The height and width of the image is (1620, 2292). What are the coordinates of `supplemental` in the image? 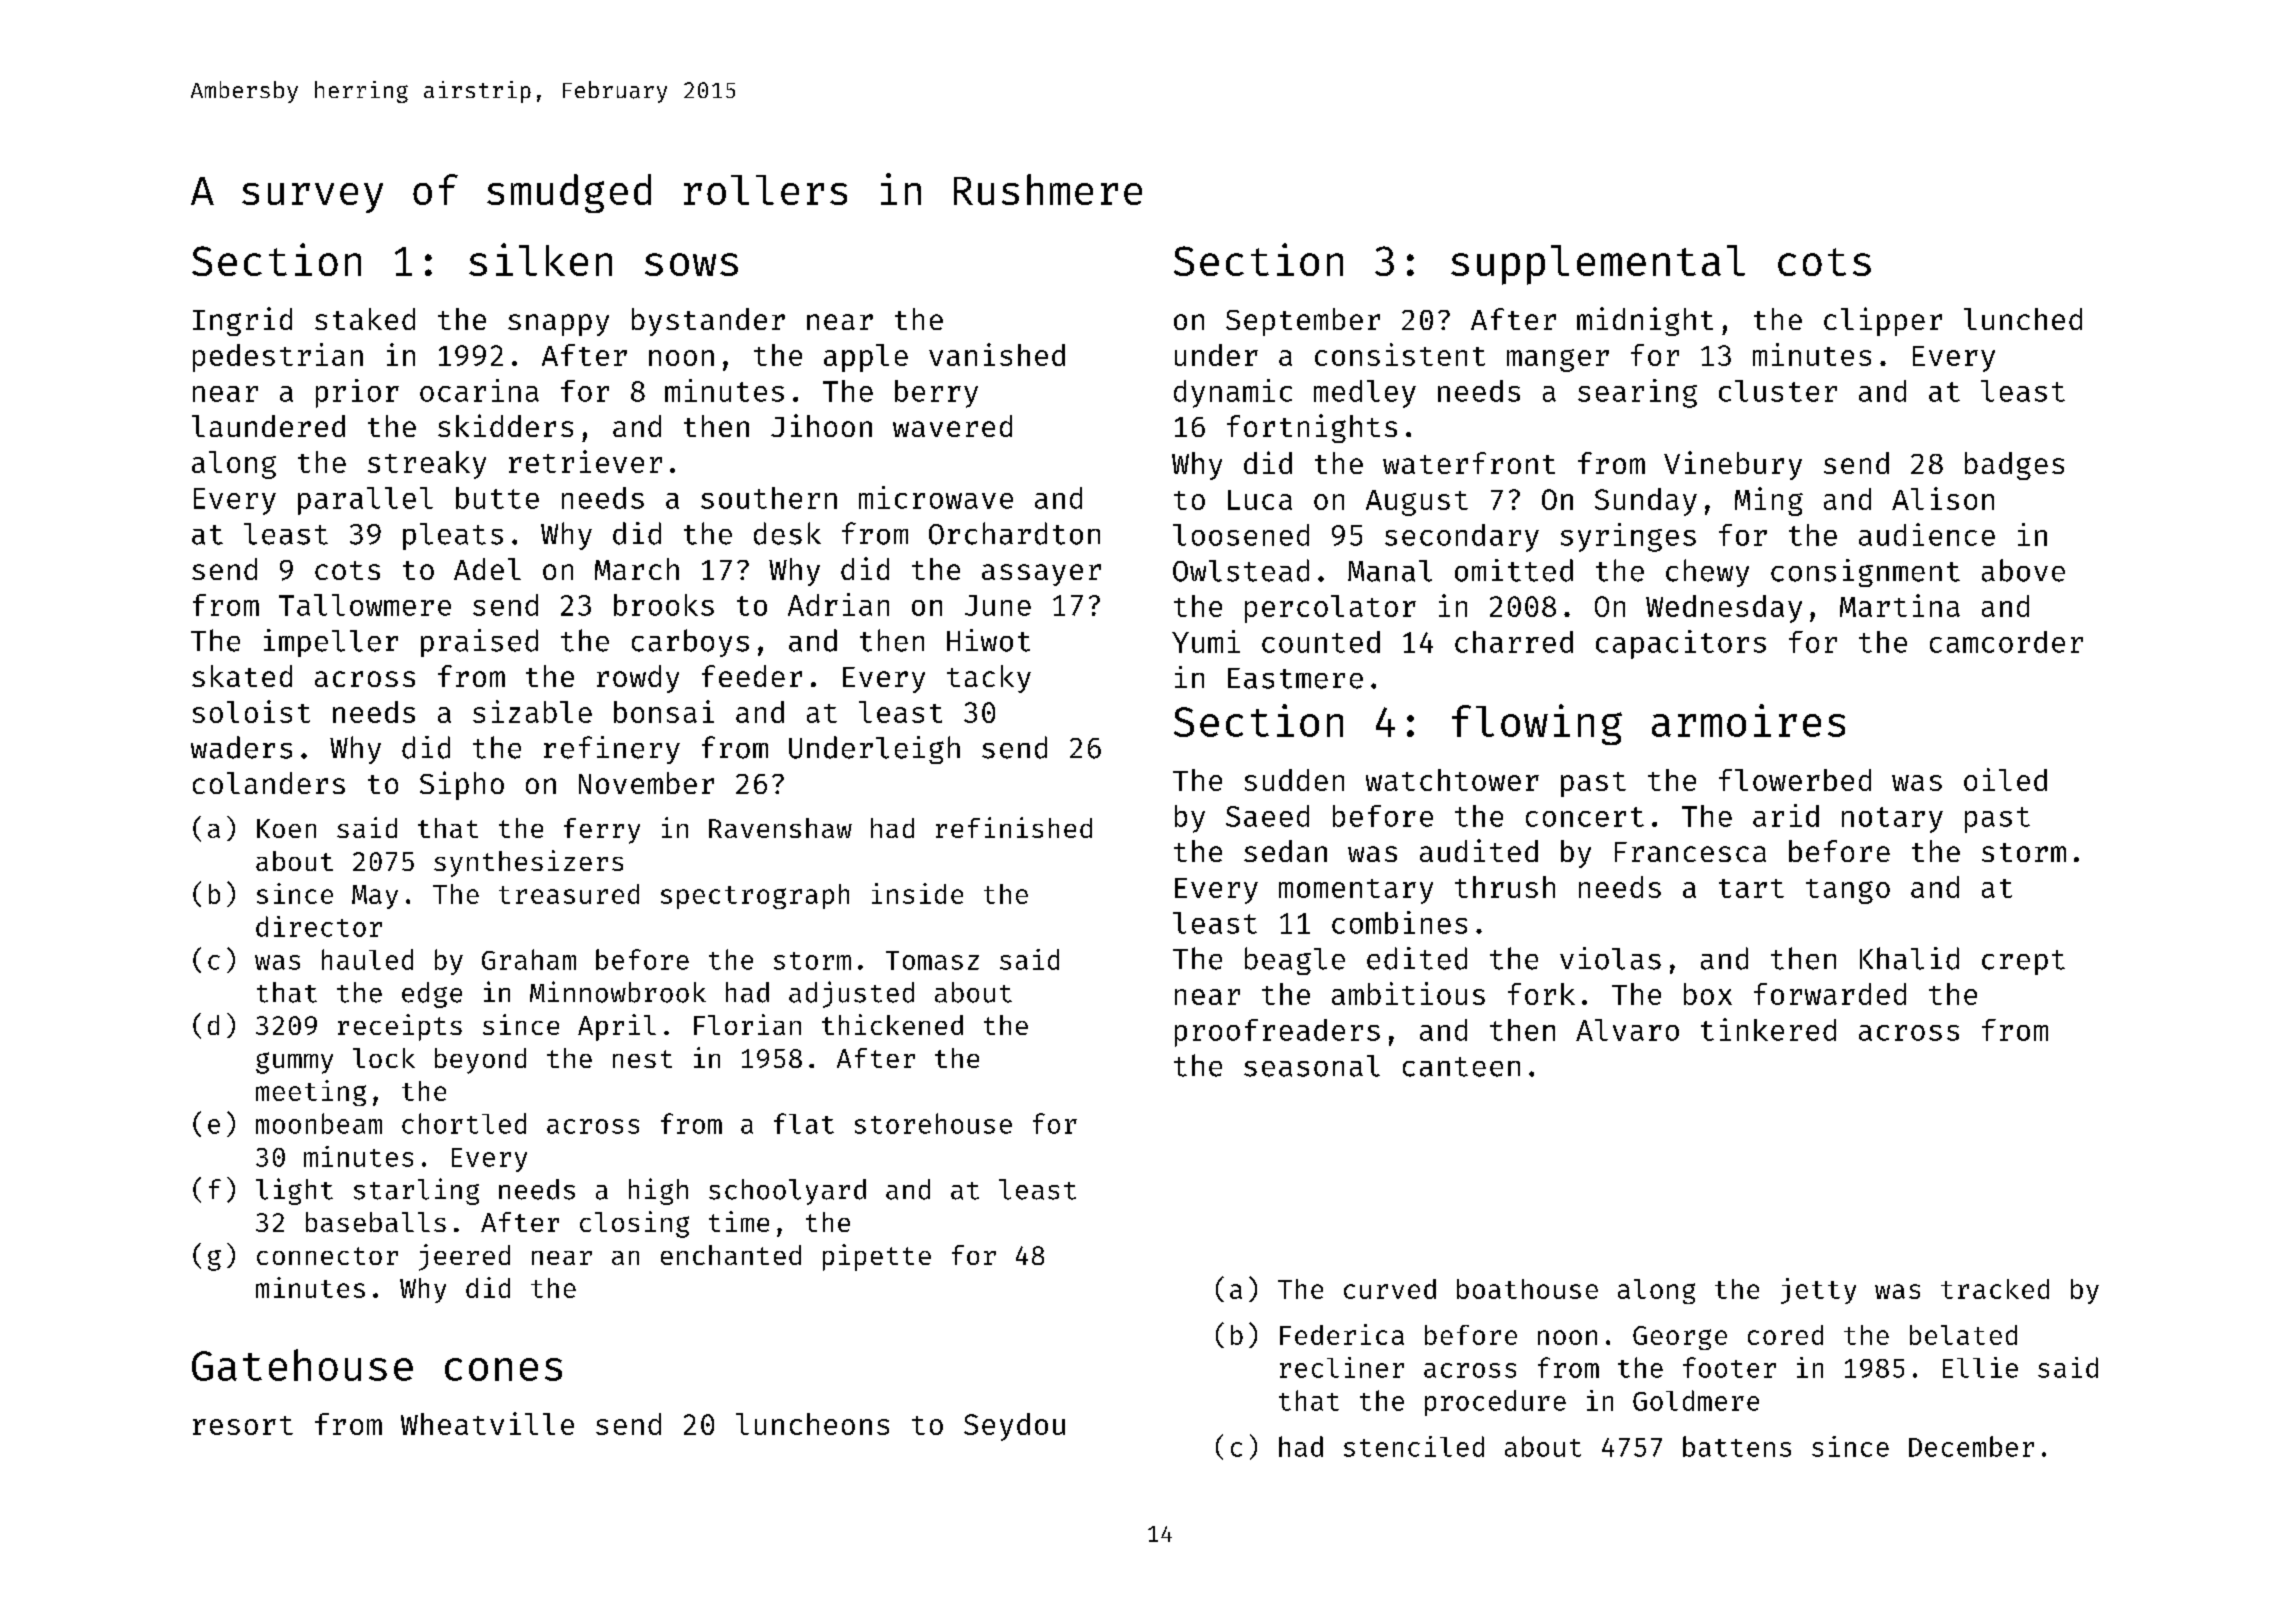 It's located at (1598, 265).
